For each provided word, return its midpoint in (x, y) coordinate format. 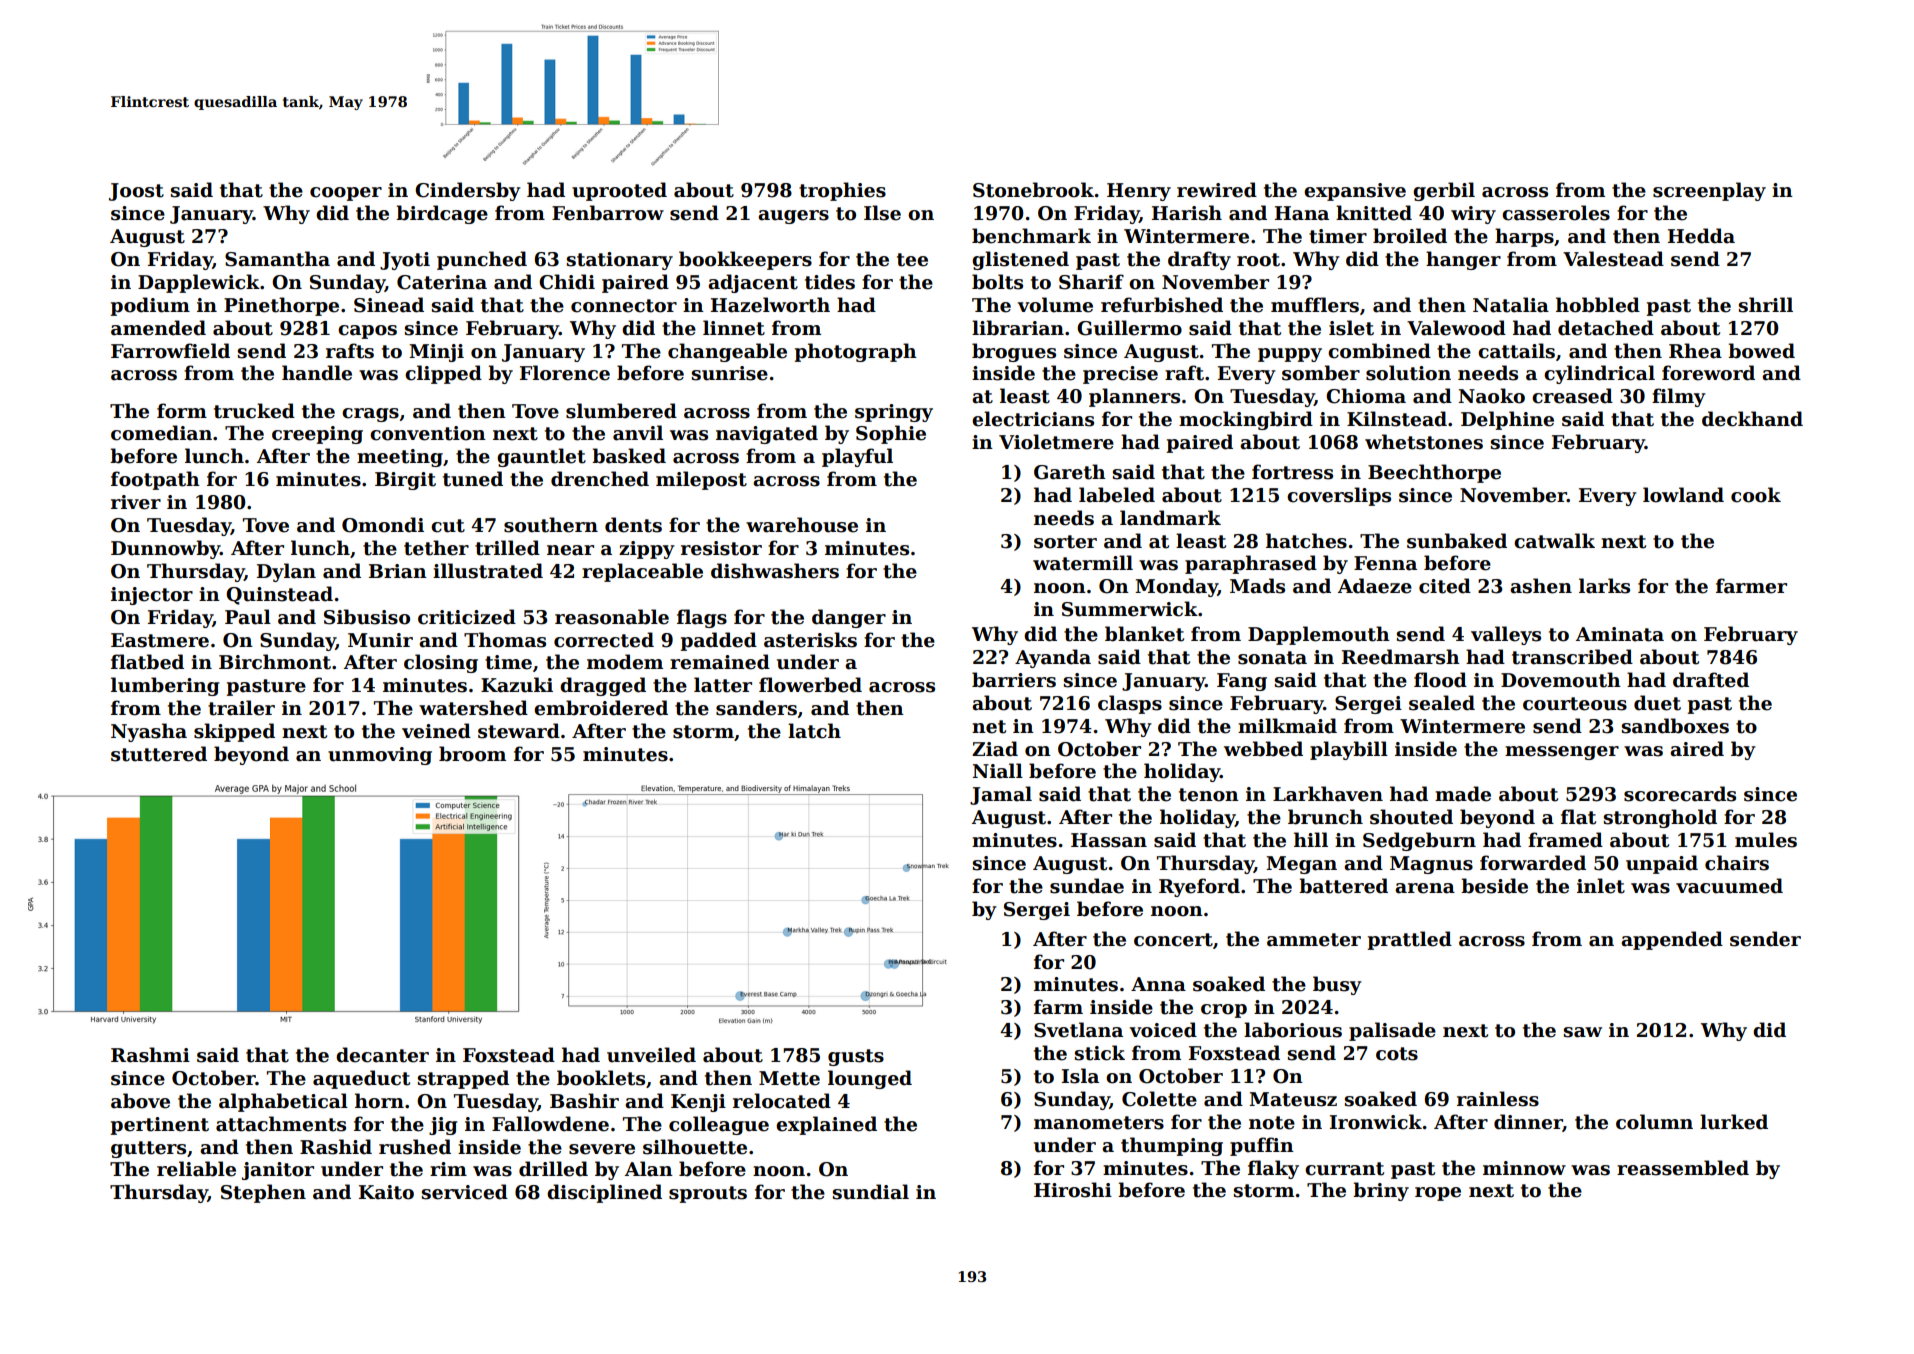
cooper (346, 194)
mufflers (1315, 305)
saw (1583, 1032)
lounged (870, 1079)
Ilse (882, 213)
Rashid (336, 1147)
